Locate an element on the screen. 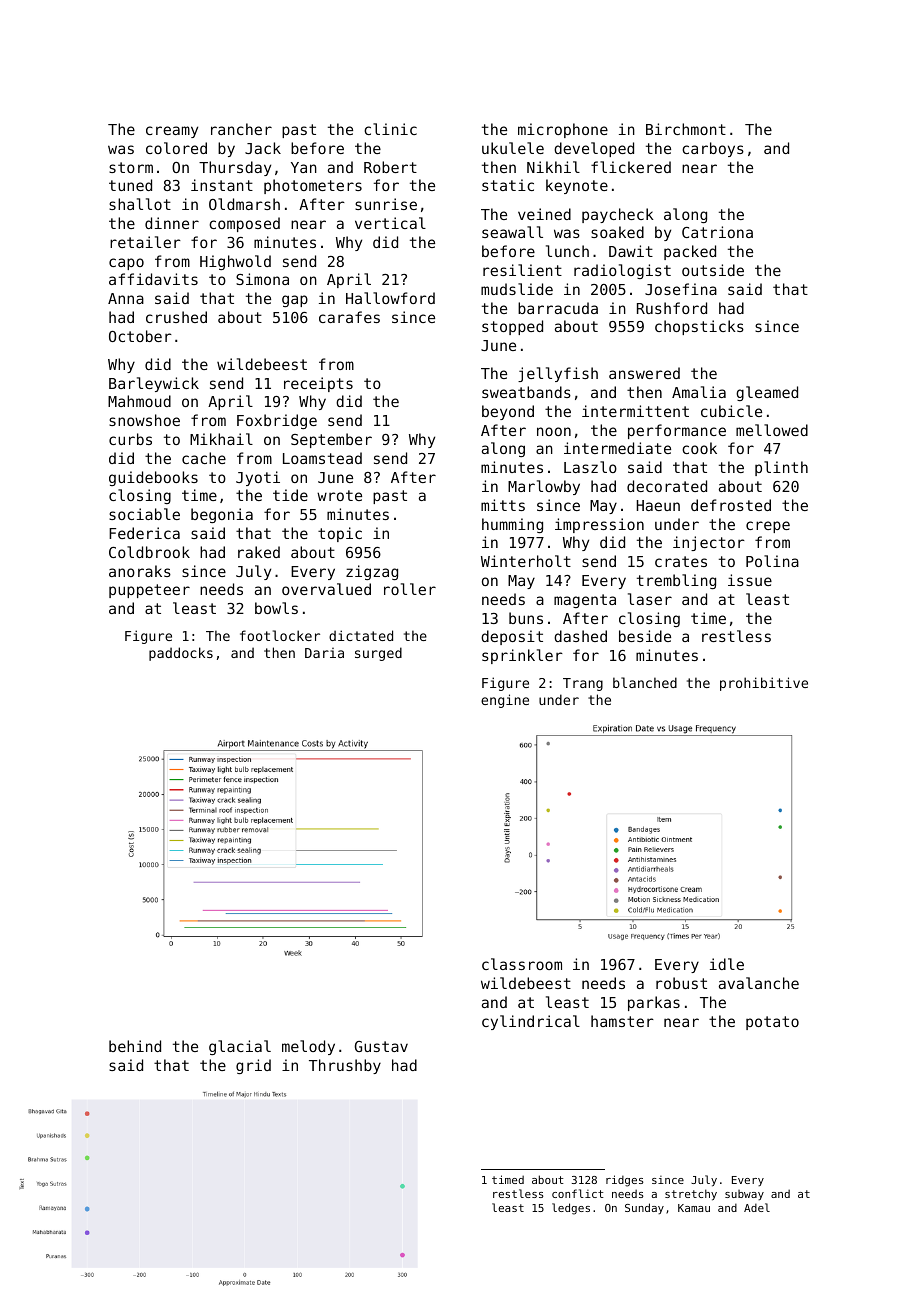 This screenshot has height=1308, width=924. wrote is located at coordinates (339, 495).
